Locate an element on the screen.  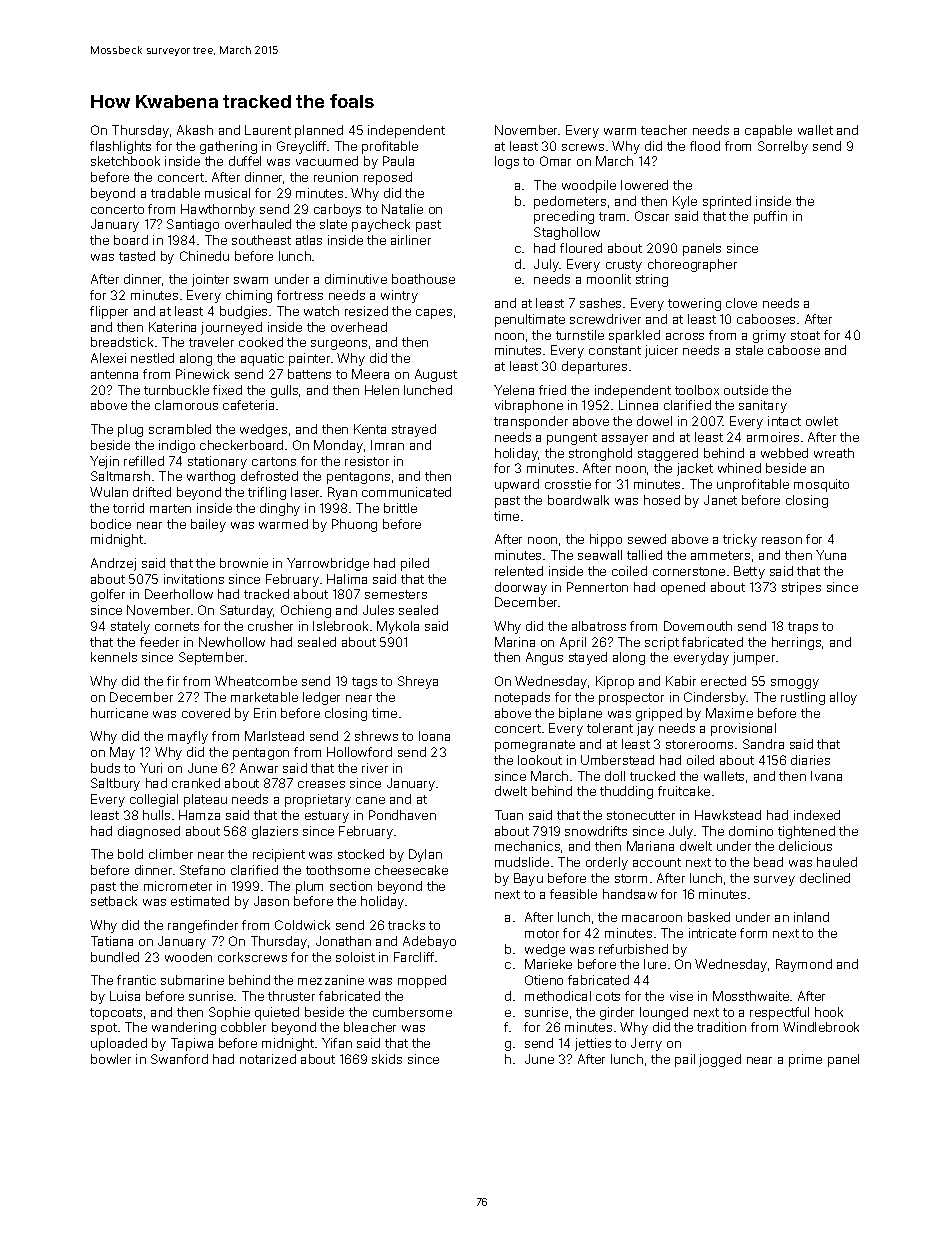
swam is located at coordinates (251, 280).
